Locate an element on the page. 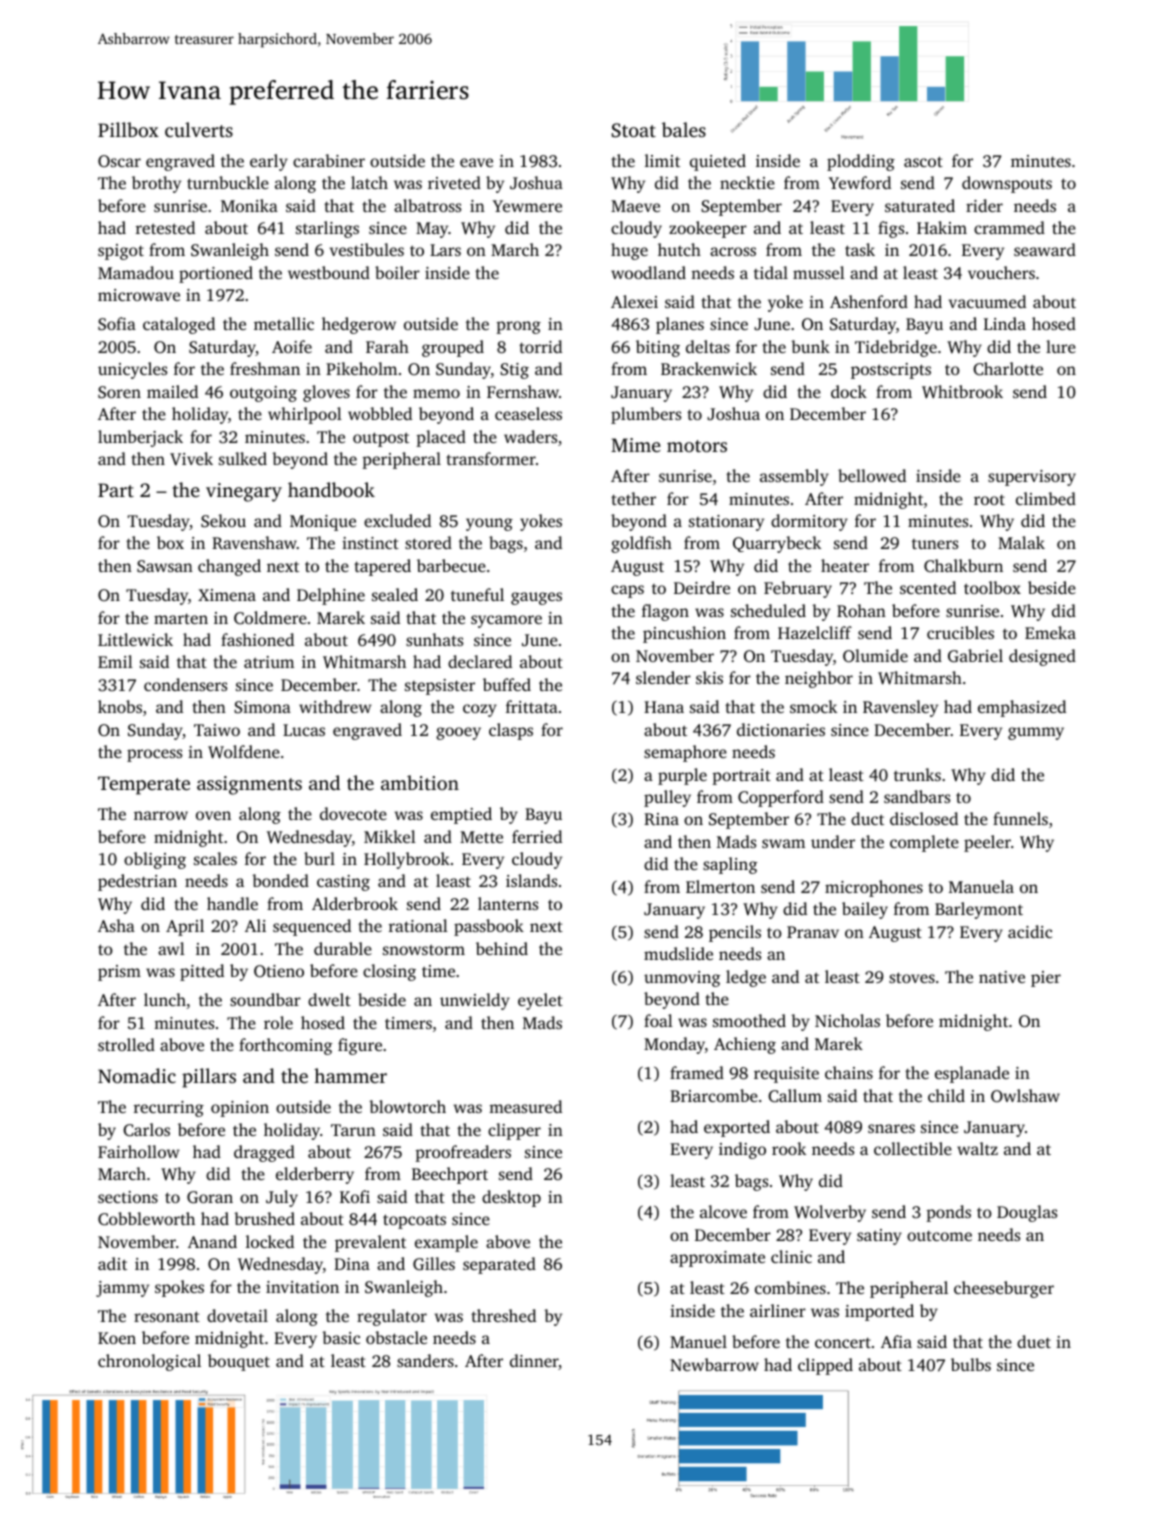 This image has height=1519, width=1174. Fairhollow is located at coordinates (138, 1151).
